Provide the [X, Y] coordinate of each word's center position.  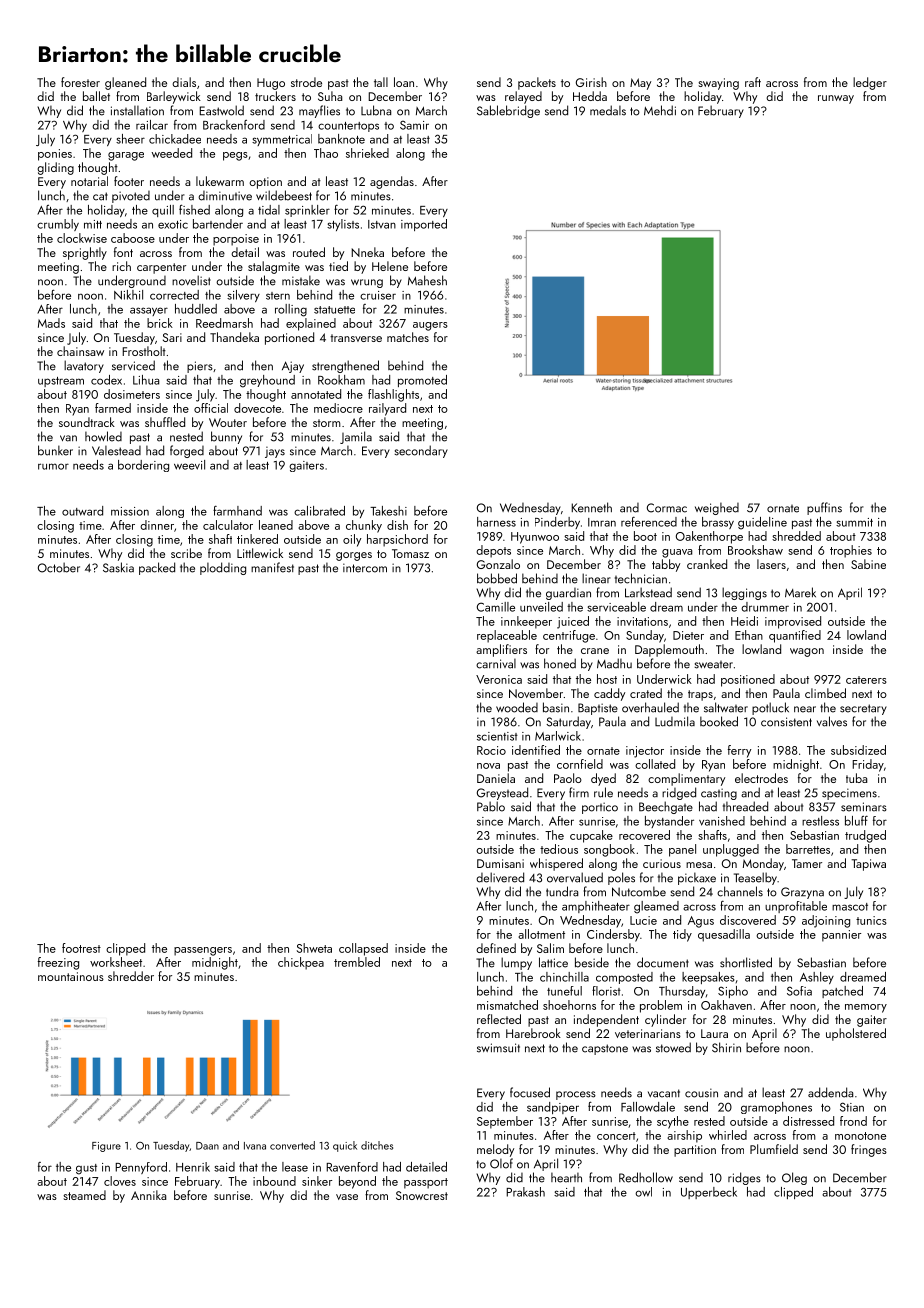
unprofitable [796, 907]
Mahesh [427, 280]
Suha [330, 96]
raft [753, 82]
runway [836, 99]
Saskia [118, 567]
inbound [274, 1181]
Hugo [271, 84]
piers [200, 367]
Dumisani [500, 863]
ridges [744, 1178]
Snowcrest [422, 1195]
